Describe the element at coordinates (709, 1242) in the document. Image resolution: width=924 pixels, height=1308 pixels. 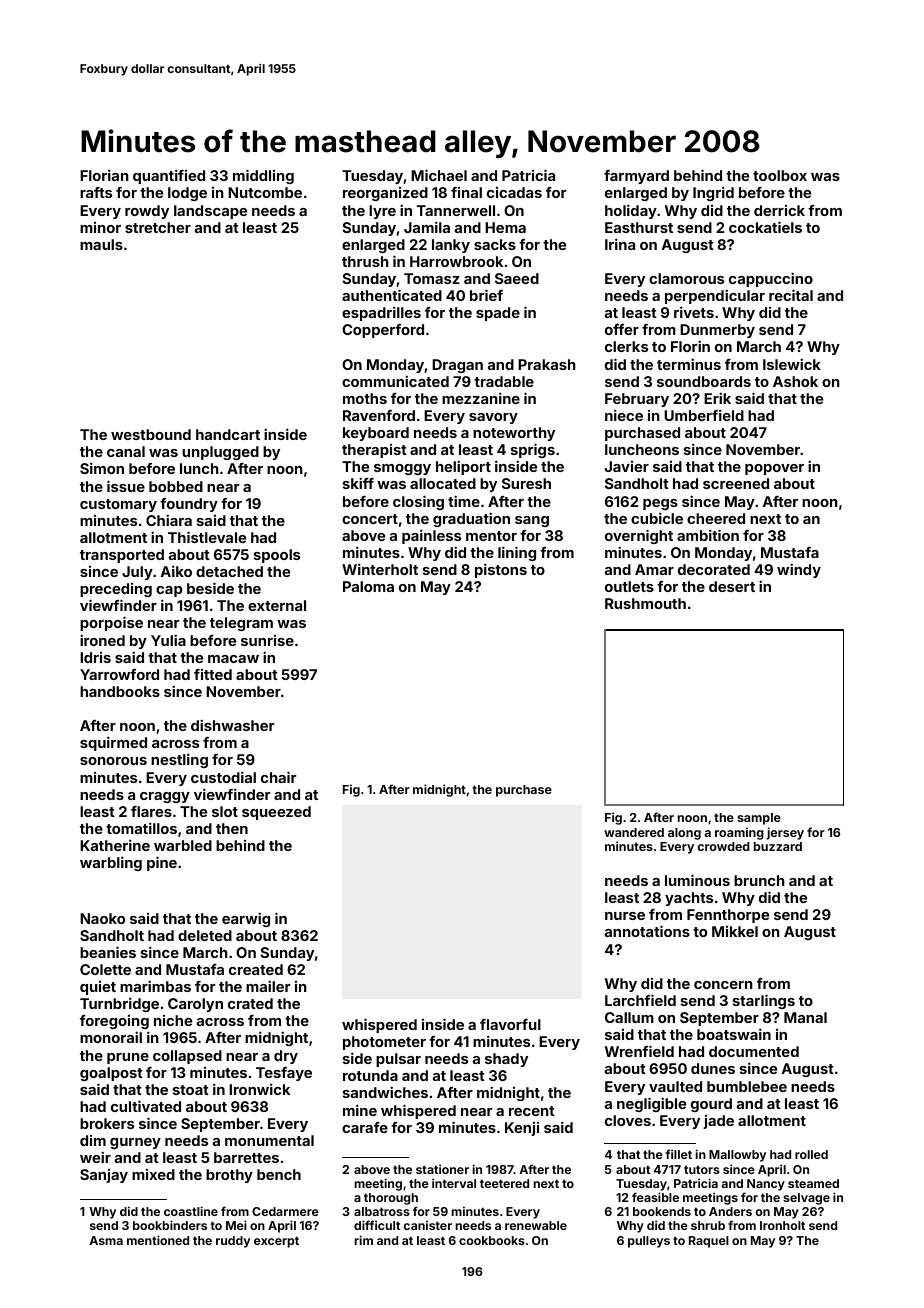
I see `Raquel` at that location.
